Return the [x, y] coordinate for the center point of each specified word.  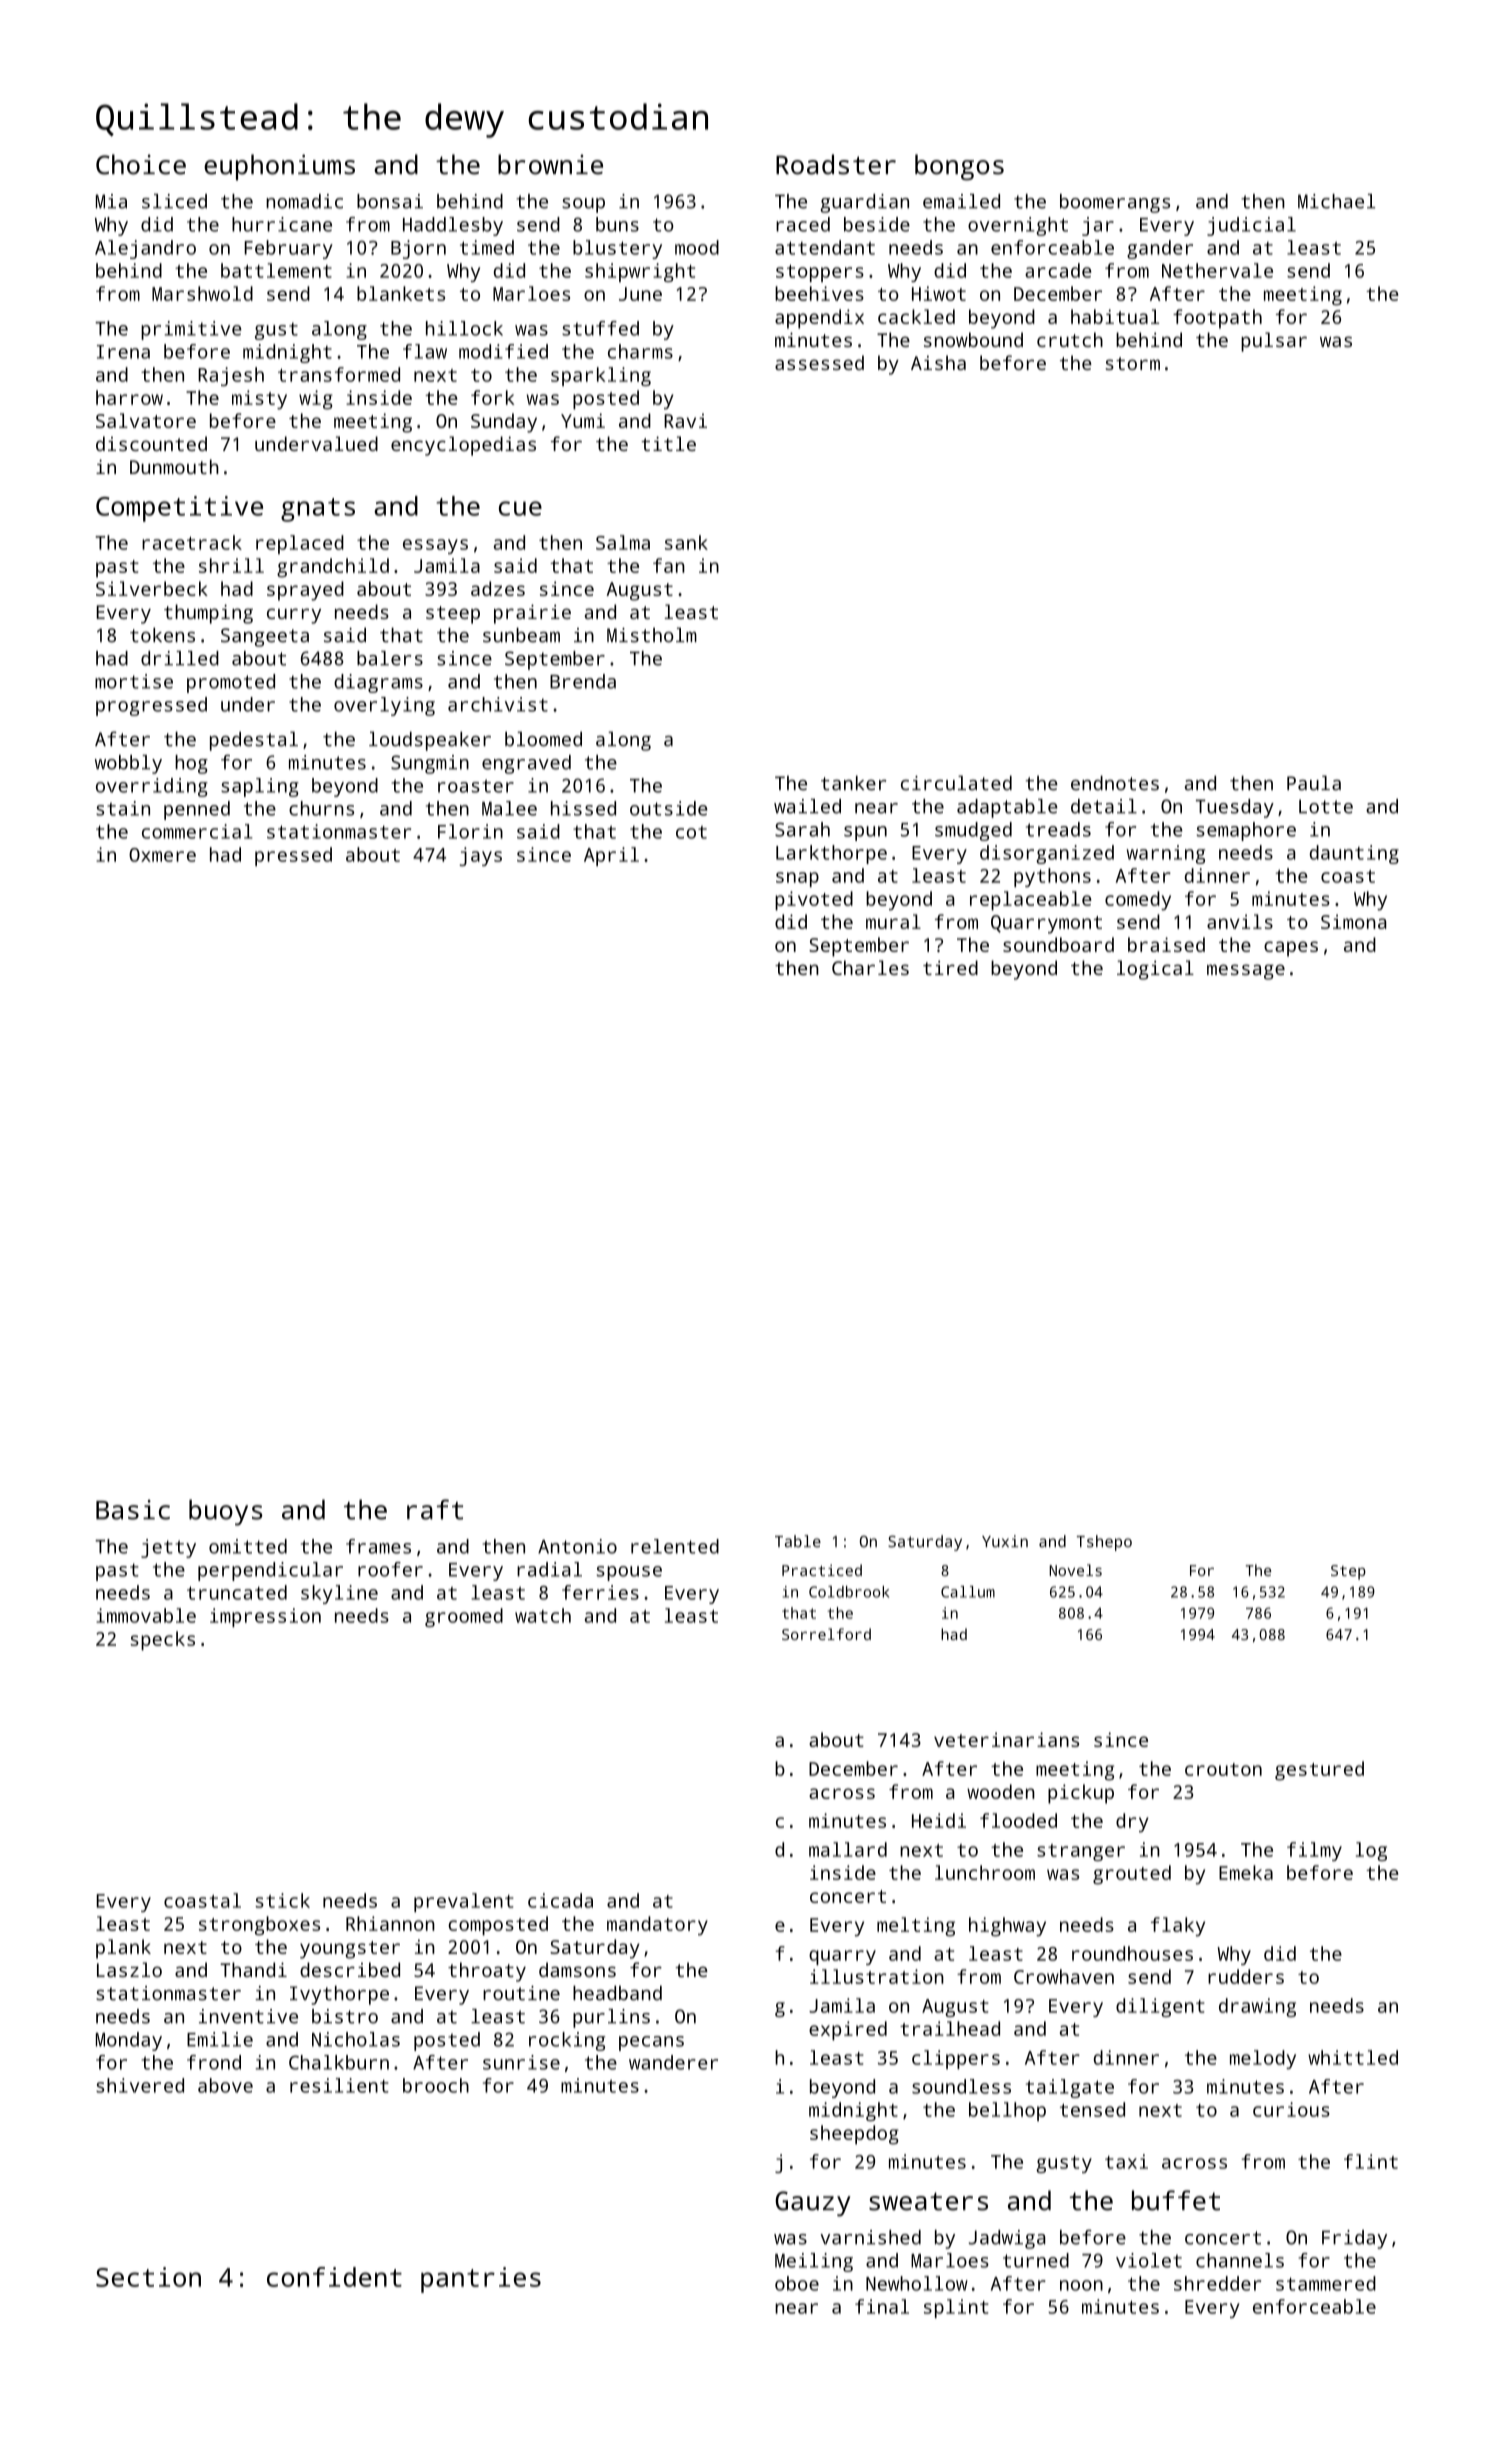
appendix [819, 319]
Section [148, 2277]
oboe [797, 2283]
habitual [1115, 316]
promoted [231, 683]
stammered [1326, 2283]
